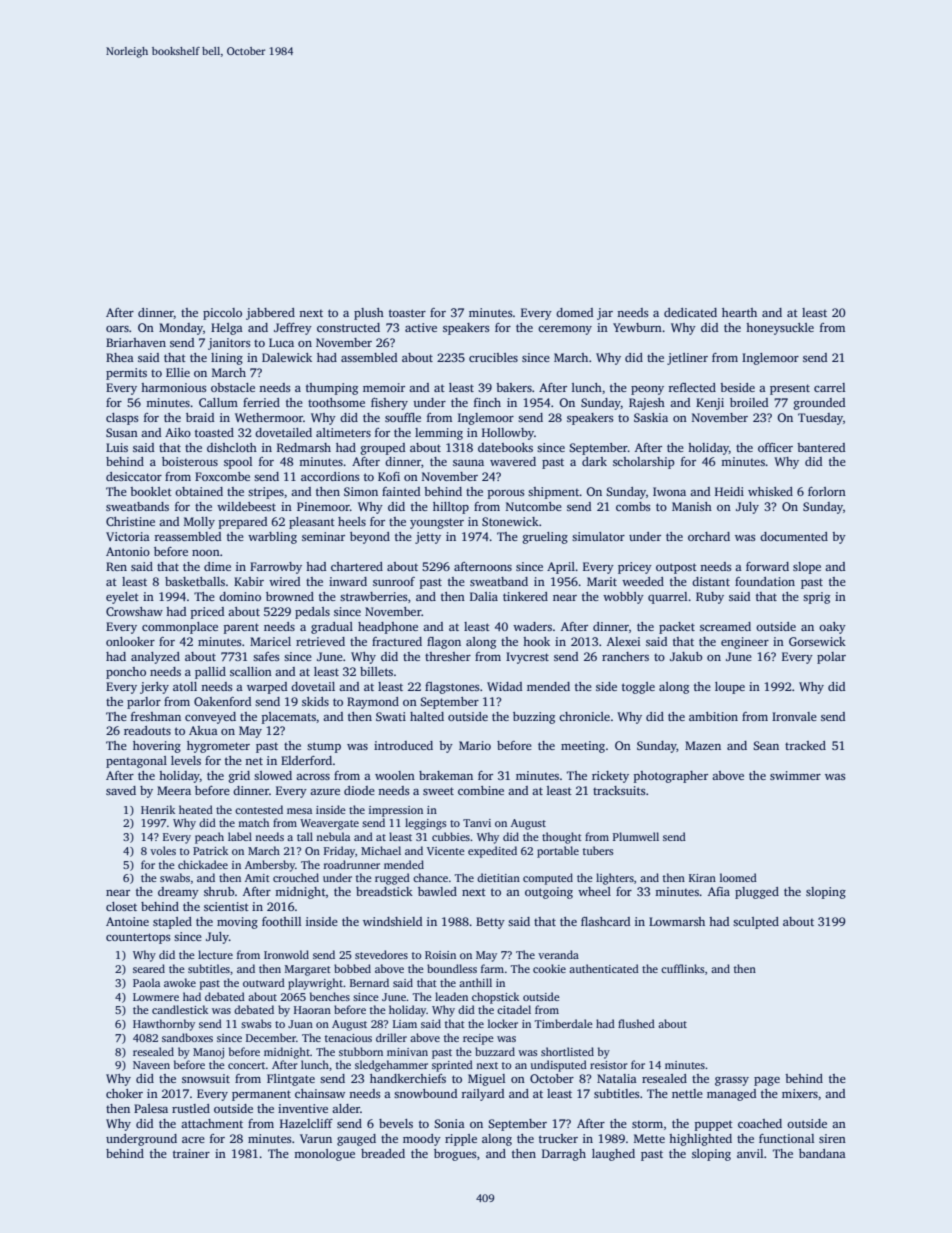 The height and width of the document is (1233, 952). What do you see at coordinates (739, 312) in the document?
I see `hearth` at bounding box center [739, 312].
